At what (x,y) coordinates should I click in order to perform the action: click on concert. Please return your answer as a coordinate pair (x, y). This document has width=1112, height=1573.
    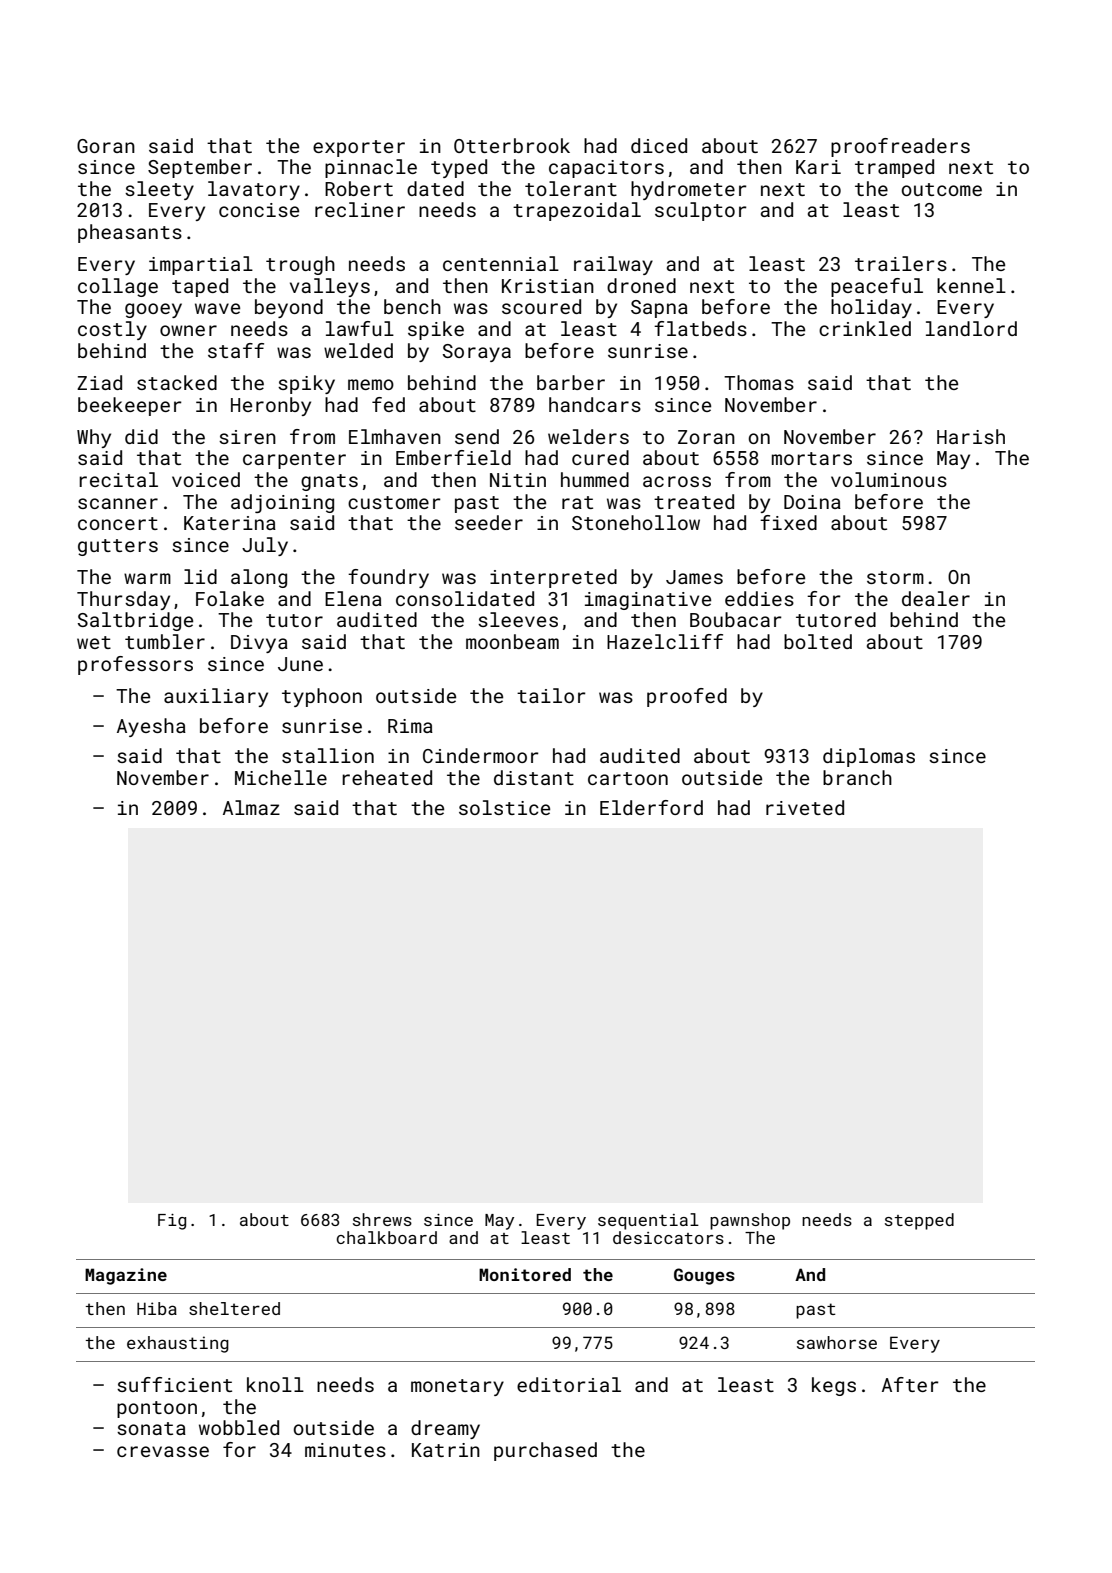
    Looking at the image, I should click on (118, 523).
